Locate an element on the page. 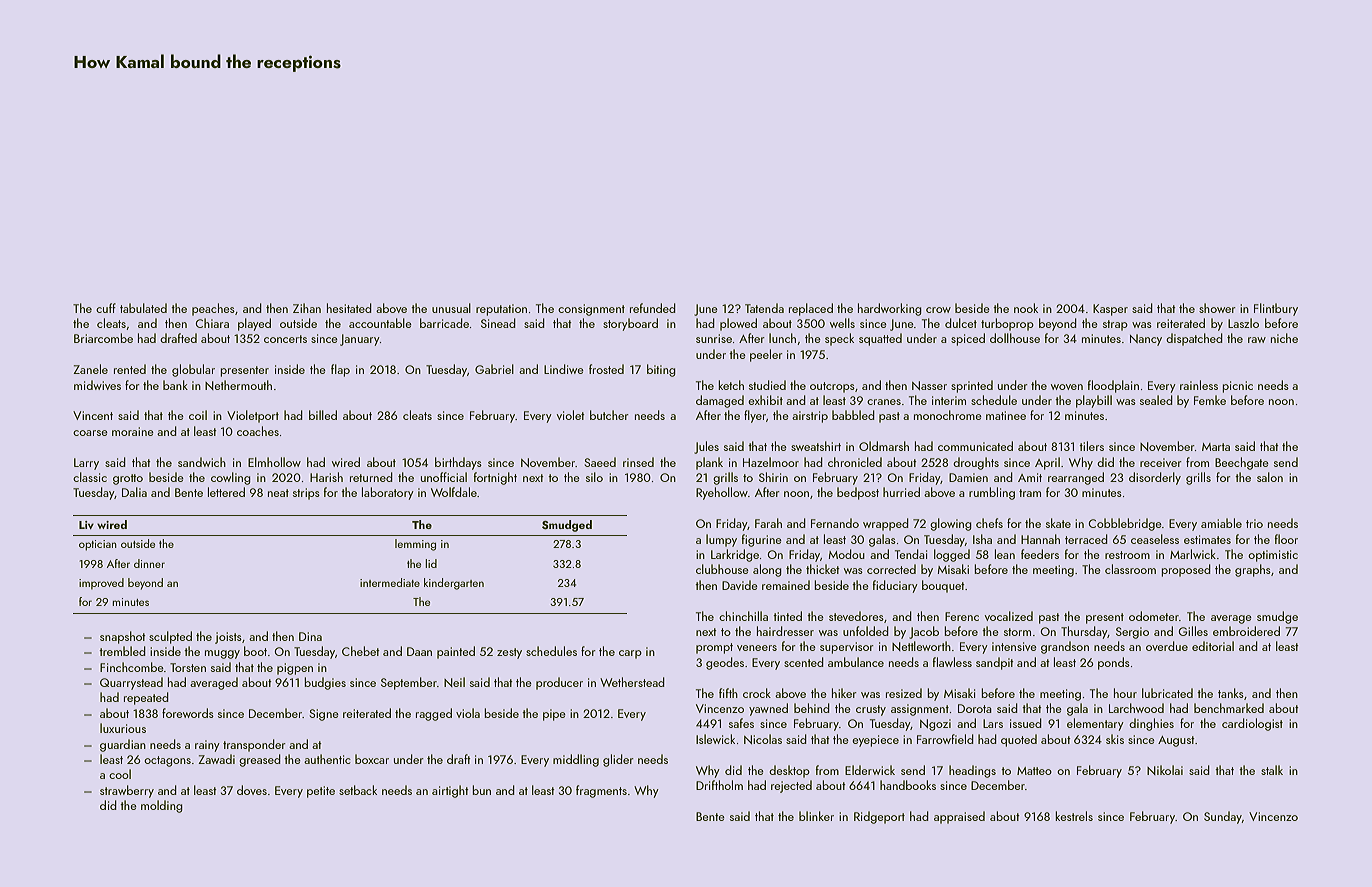  molding is located at coordinates (162, 806).
